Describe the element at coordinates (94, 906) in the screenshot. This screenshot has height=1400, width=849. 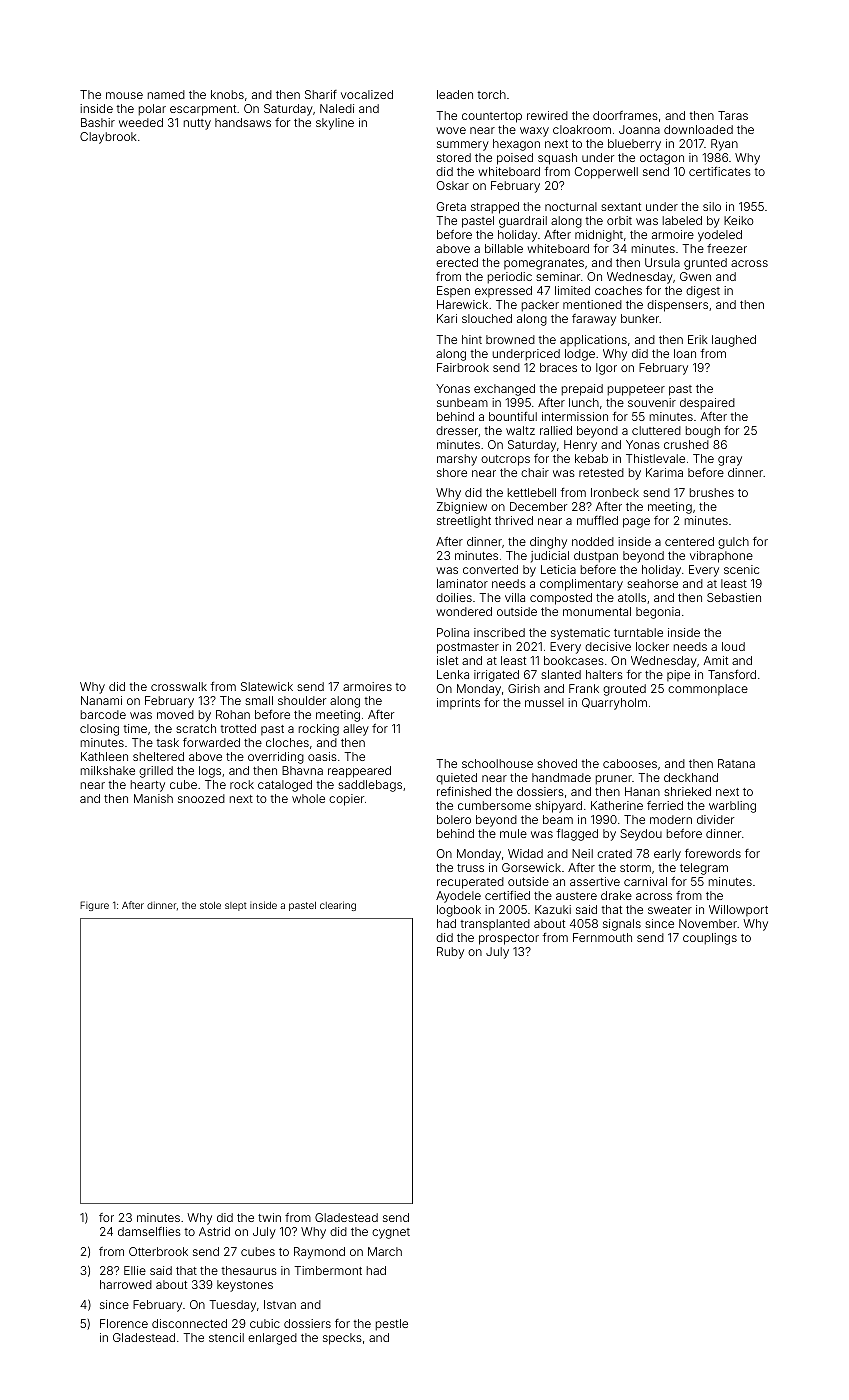
I see `Figure` at that location.
